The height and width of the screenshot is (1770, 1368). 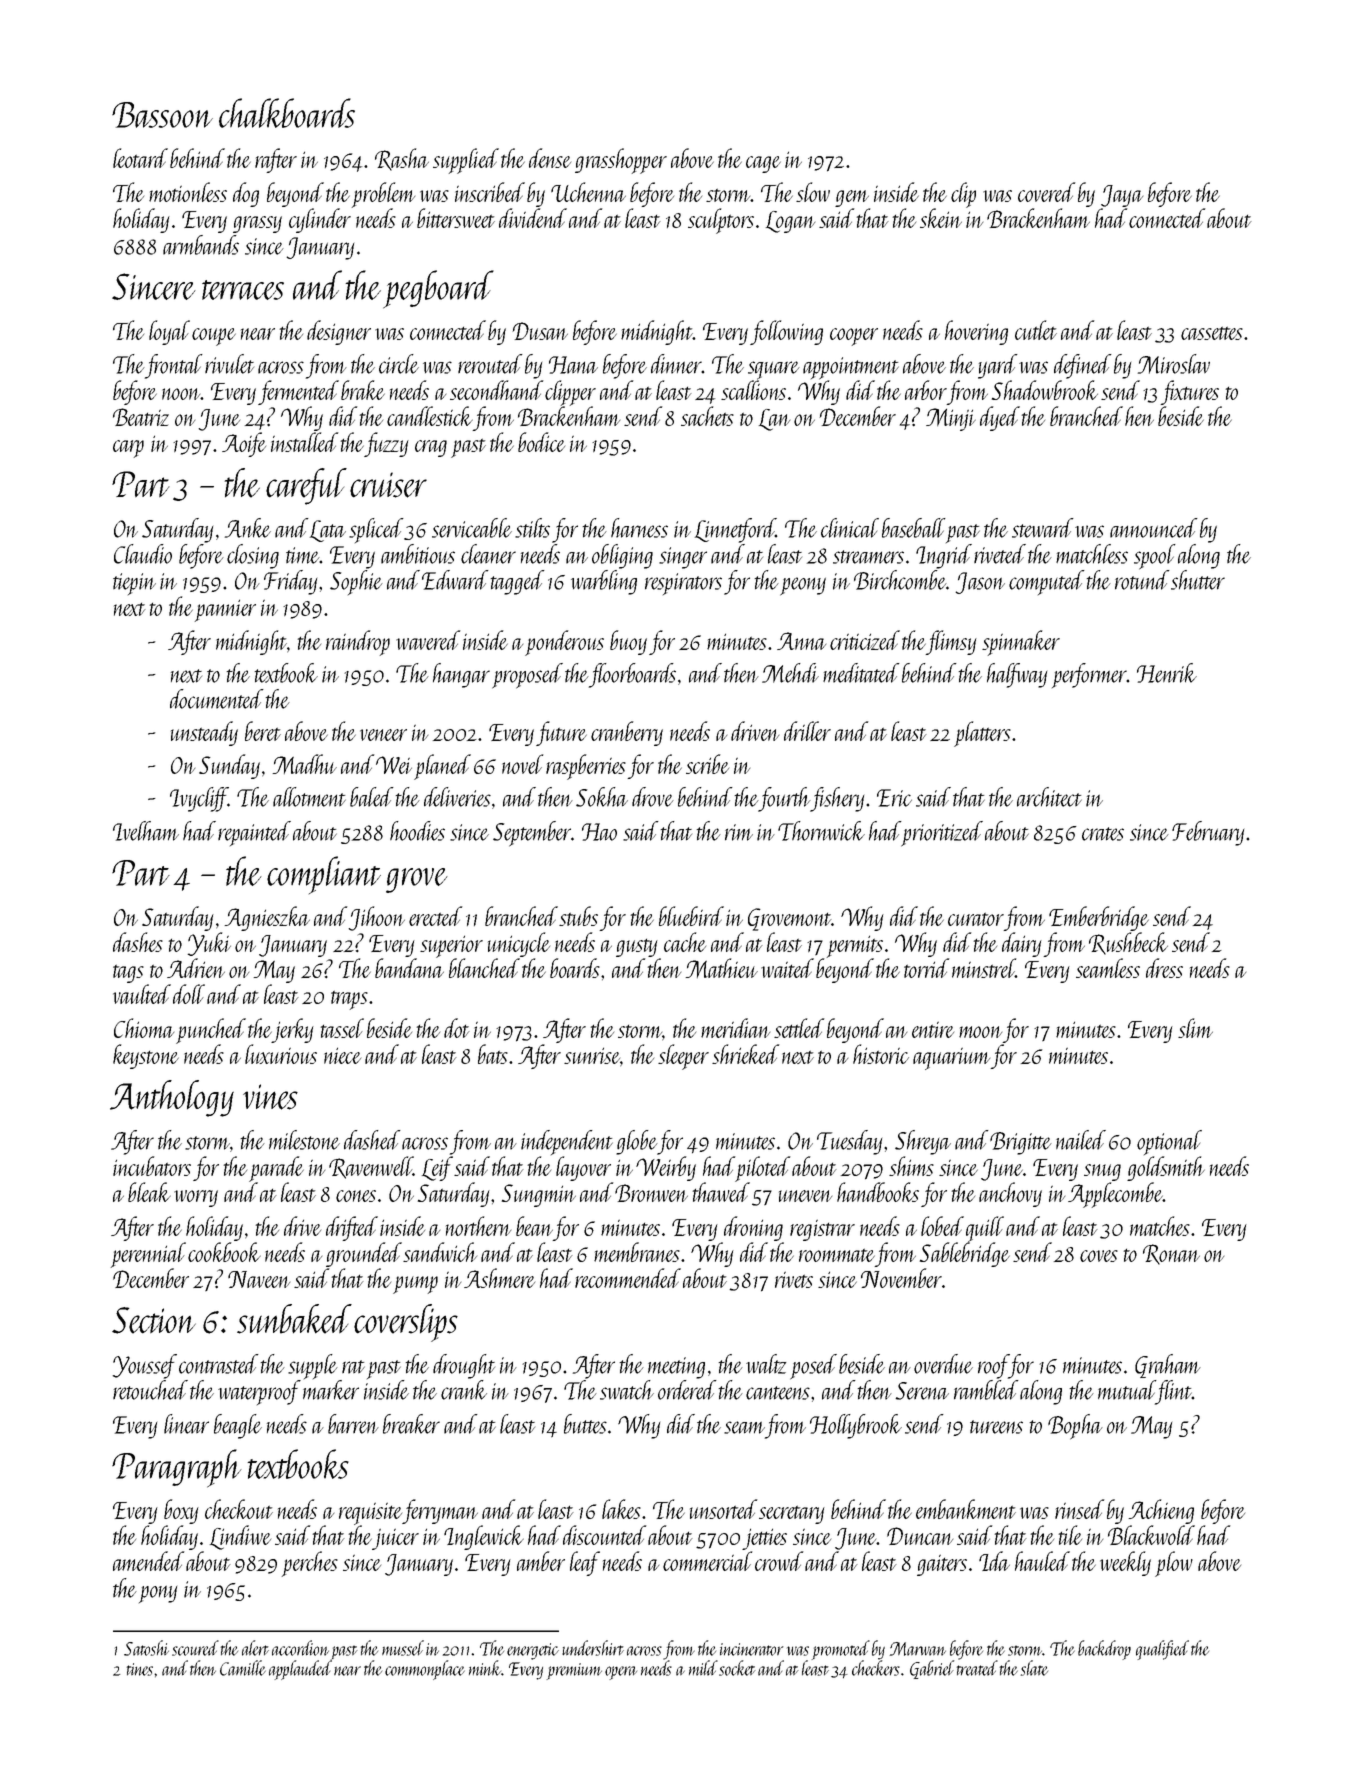 I want to click on blanched, so click(x=484, y=968).
